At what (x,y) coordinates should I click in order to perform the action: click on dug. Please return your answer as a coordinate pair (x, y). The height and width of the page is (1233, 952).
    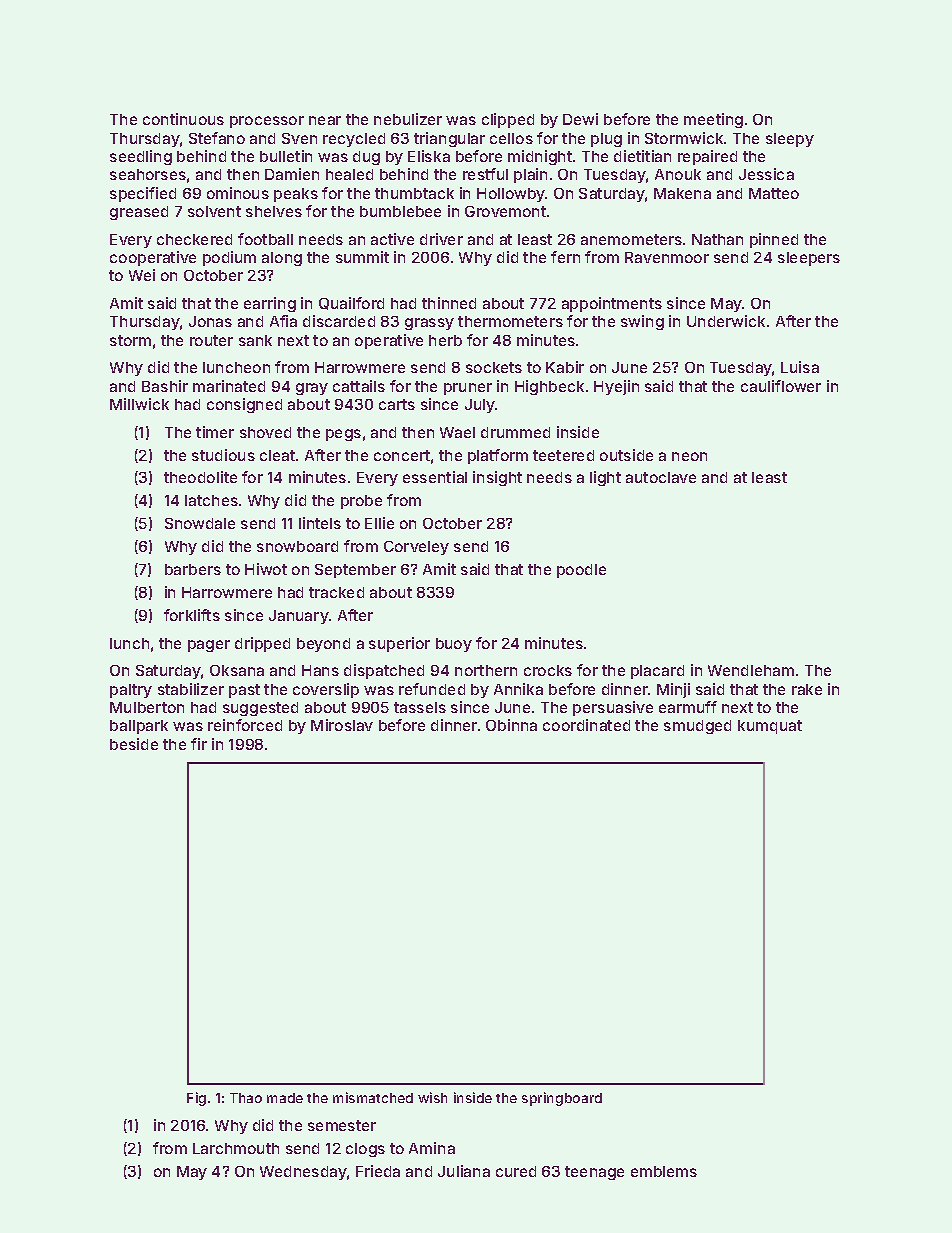
    Looking at the image, I should click on (366, 158).
